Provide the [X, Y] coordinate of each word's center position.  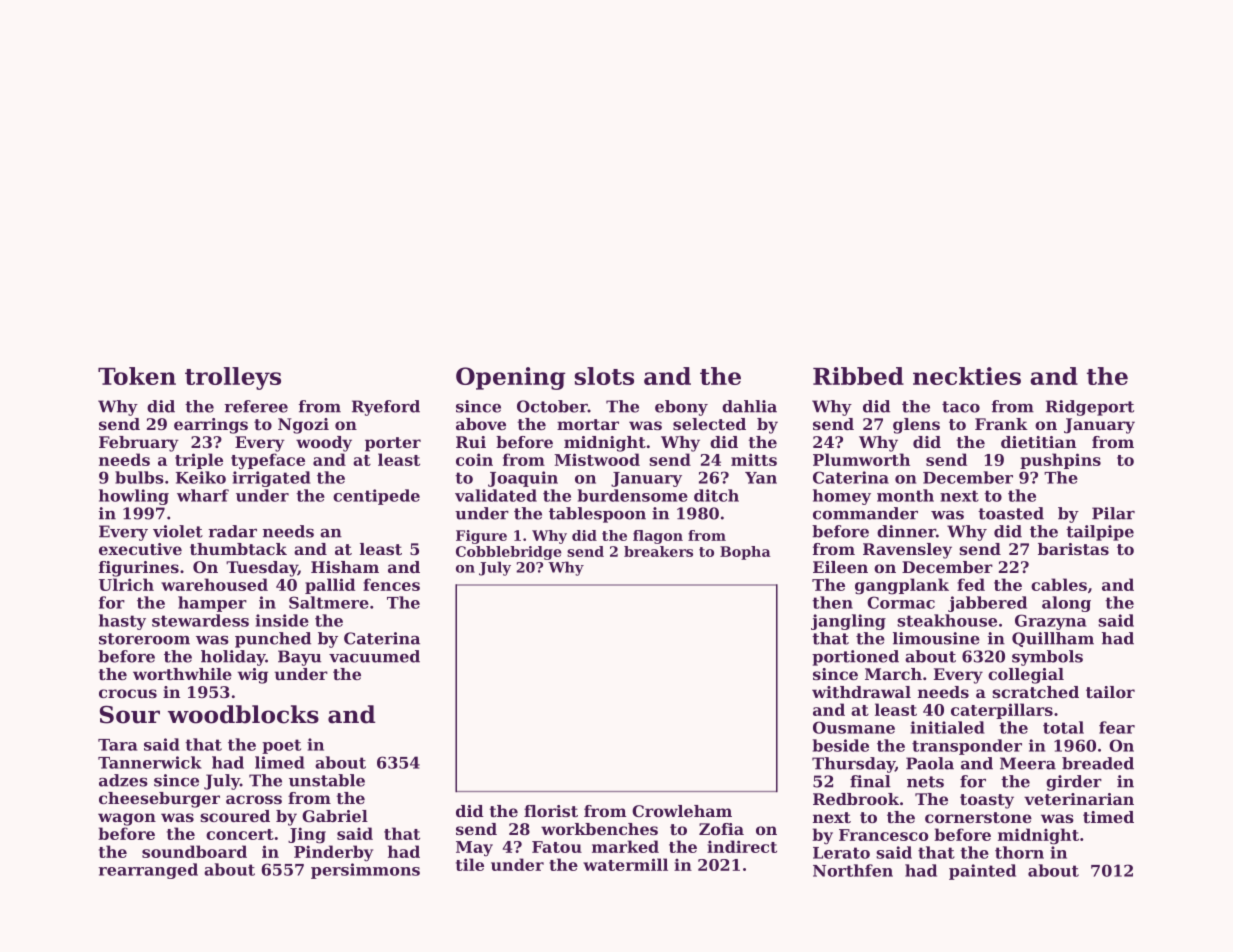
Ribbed [858, 376]
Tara [117, 745]
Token [137, 376]
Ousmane [854, 727]
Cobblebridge [509, 553]
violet [178, 531]
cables [1059, 584]
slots [604, 376]
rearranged [148, 871]
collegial [1026, 676]
